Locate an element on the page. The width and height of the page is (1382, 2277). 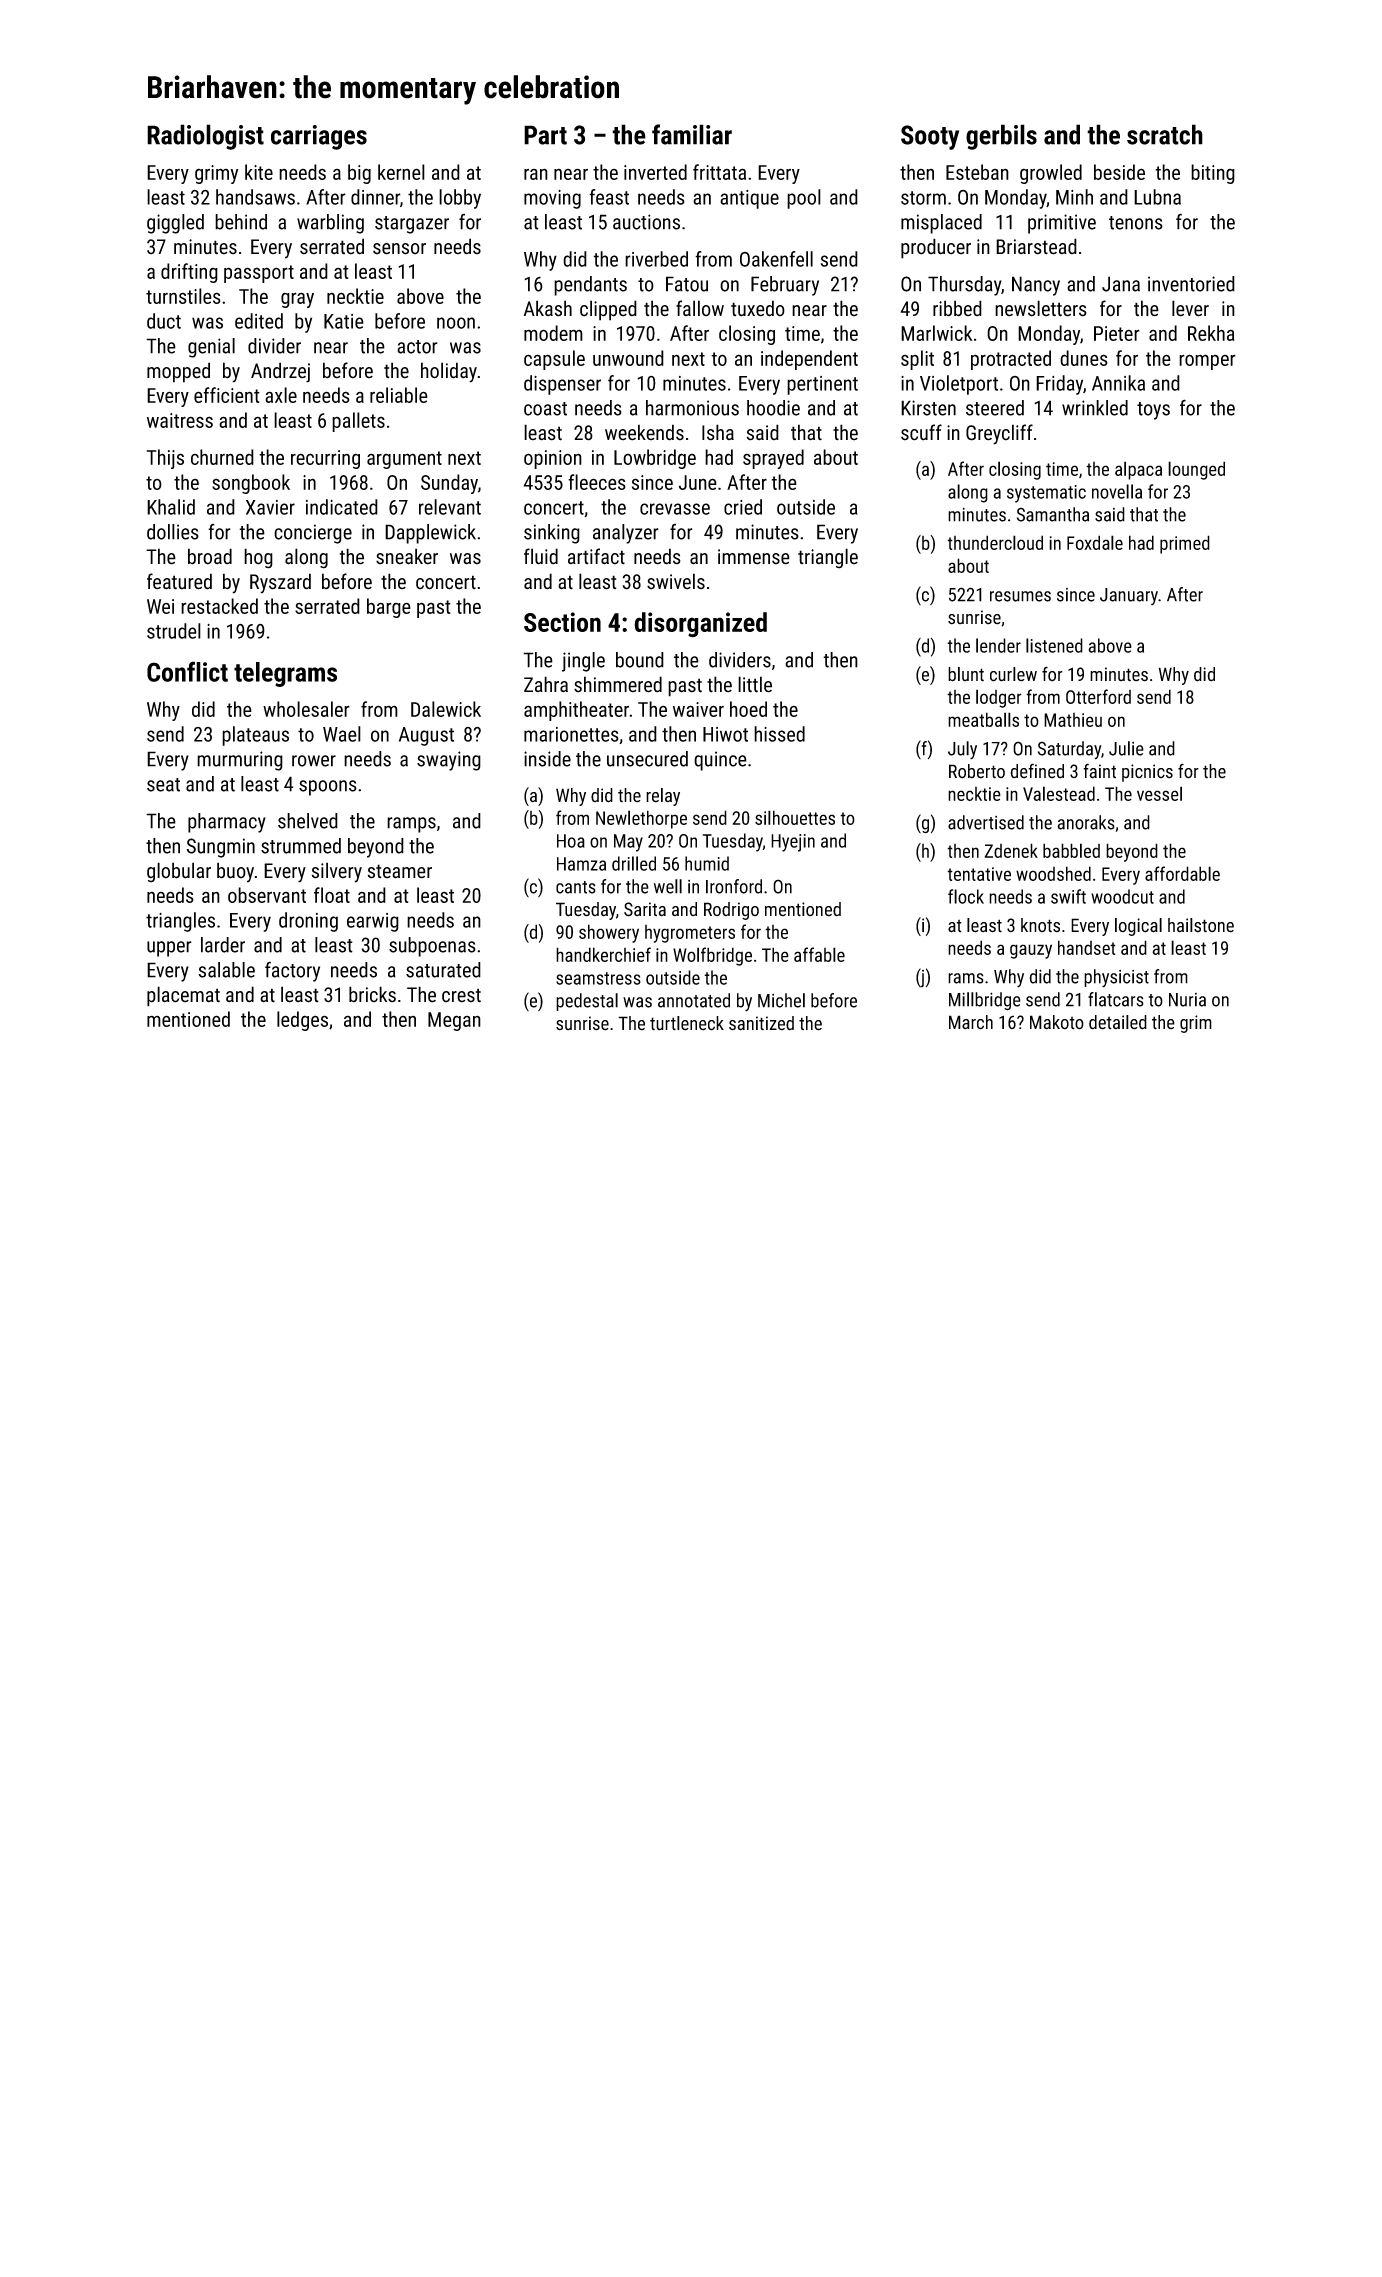
seamstress is located at coordinates (598, 978).
